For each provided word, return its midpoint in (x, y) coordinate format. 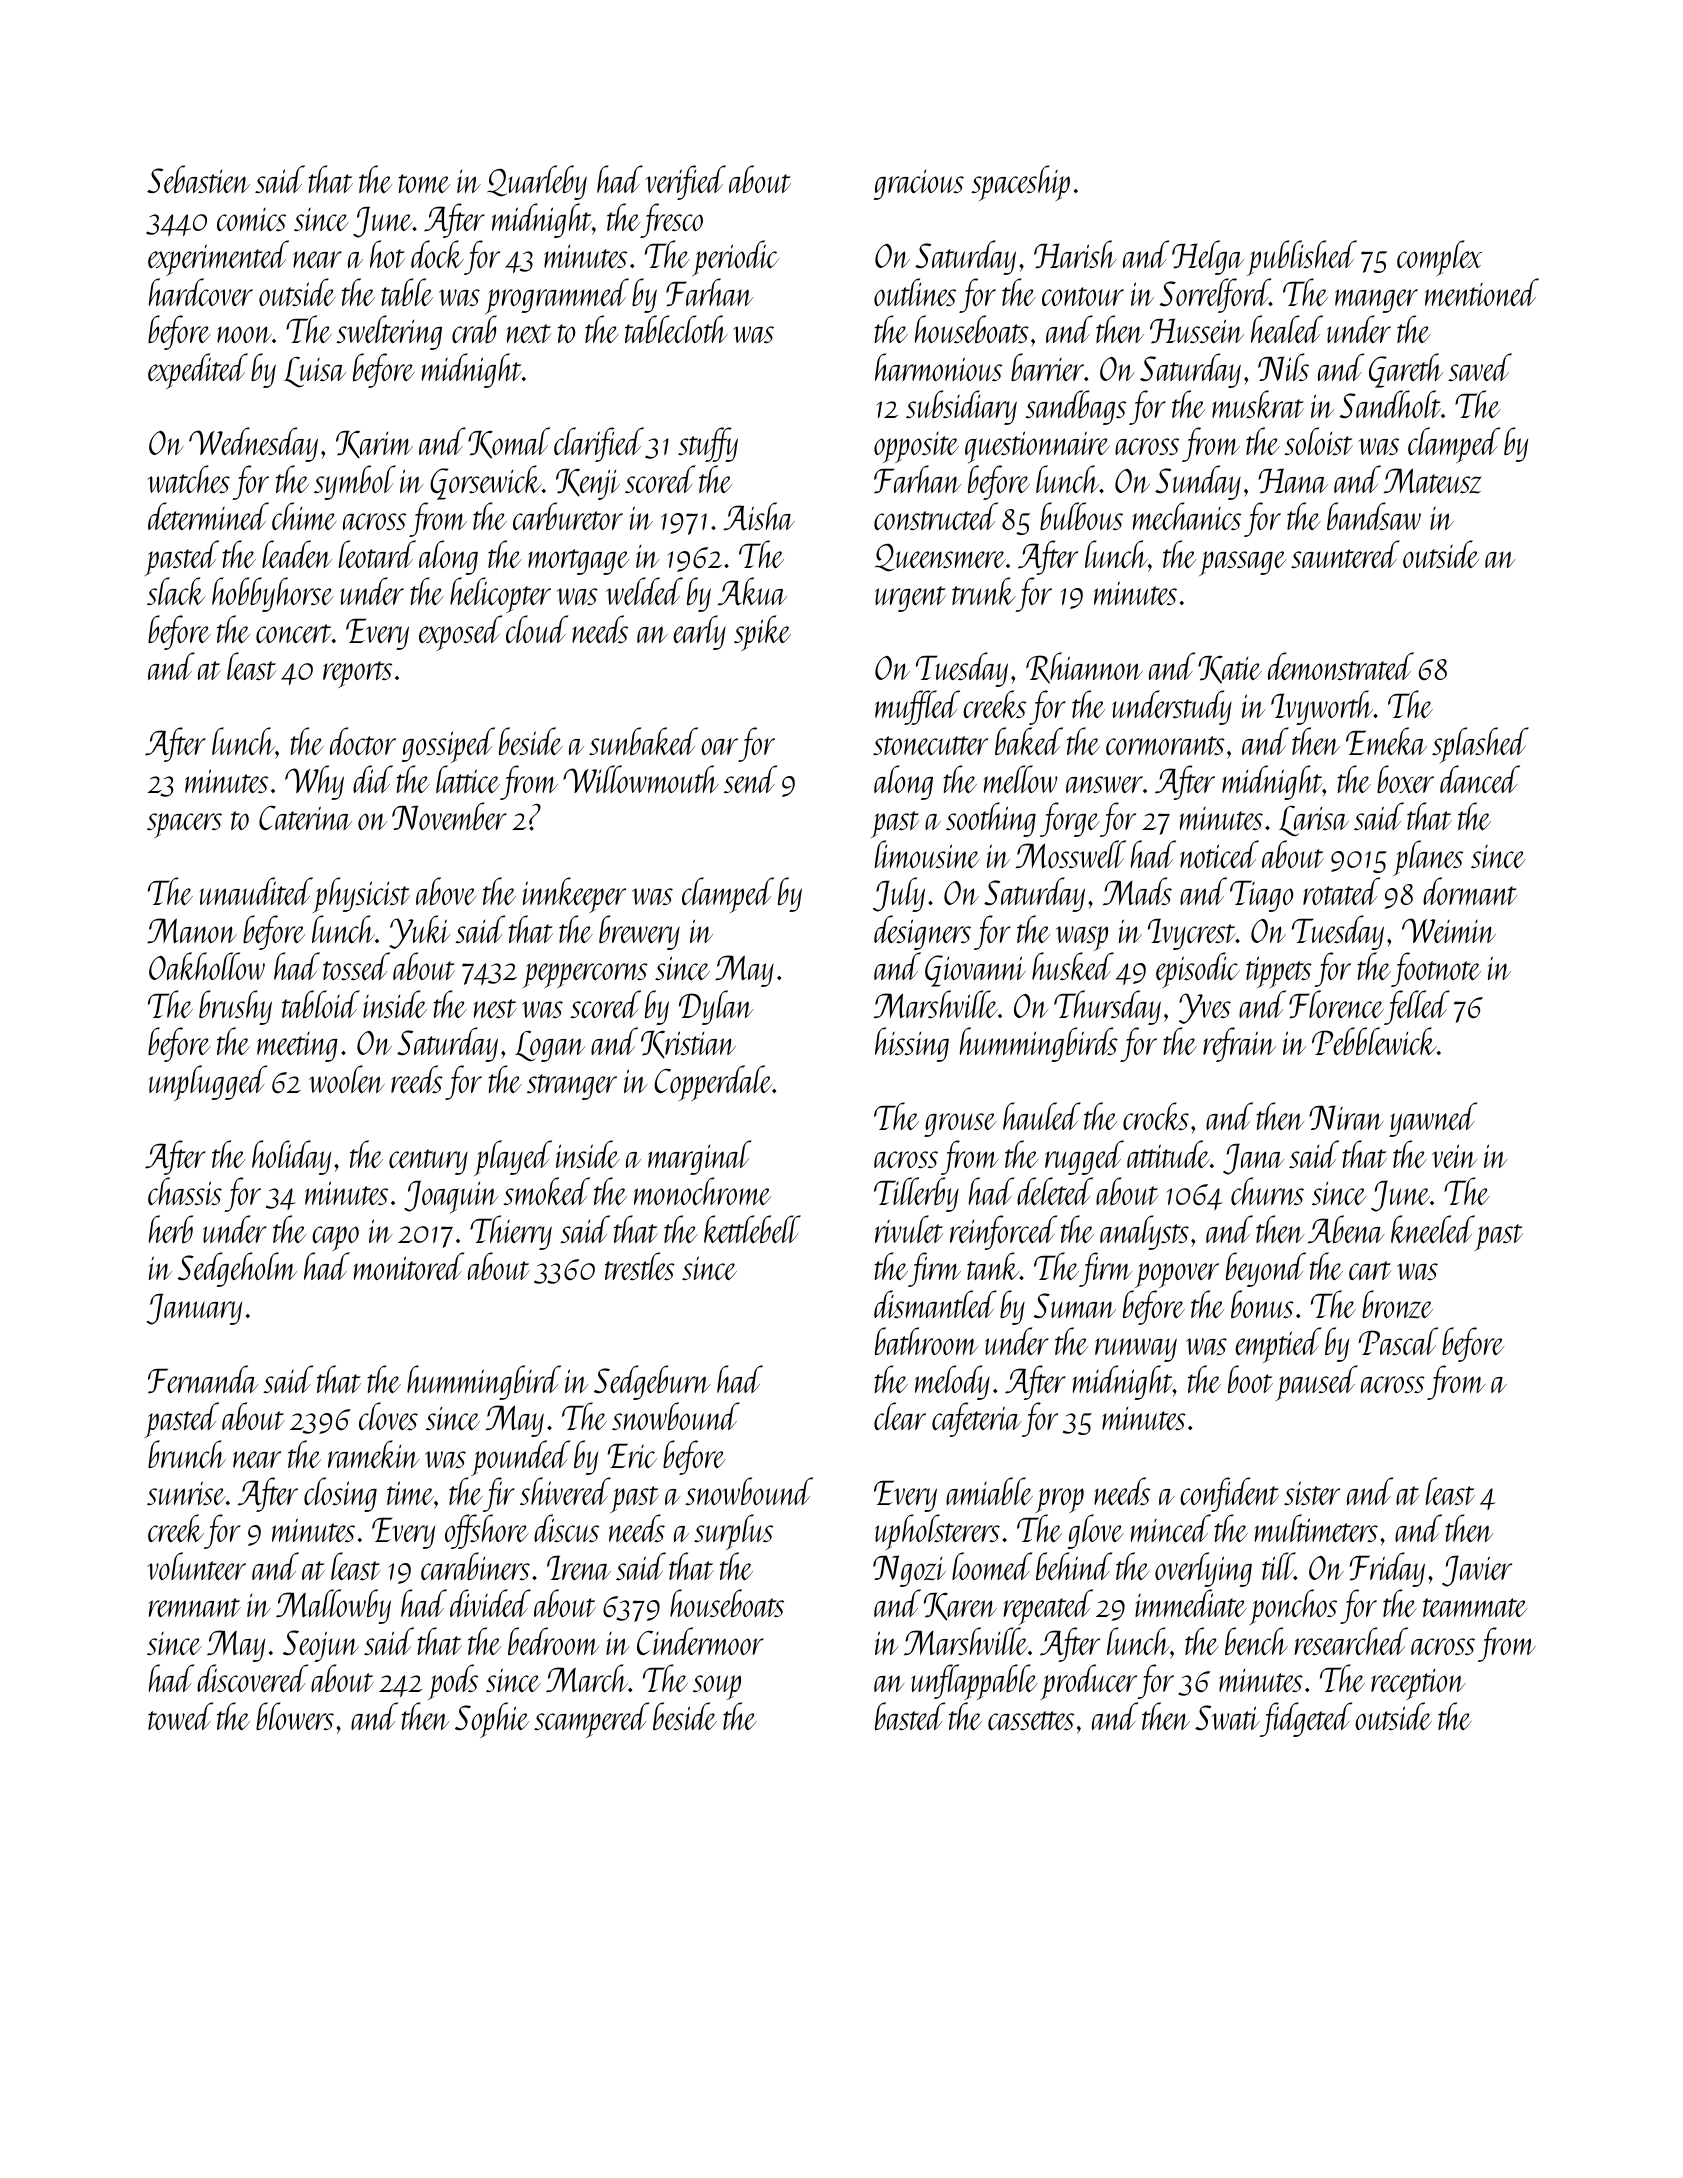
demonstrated (1341, 666)
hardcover (201, 292)
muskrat (1258, 404)
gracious (918, 185)
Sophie (492, 1720)
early (699, 632)
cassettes (1031, 1720)
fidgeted (1306, 1719)
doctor (363, 741)
